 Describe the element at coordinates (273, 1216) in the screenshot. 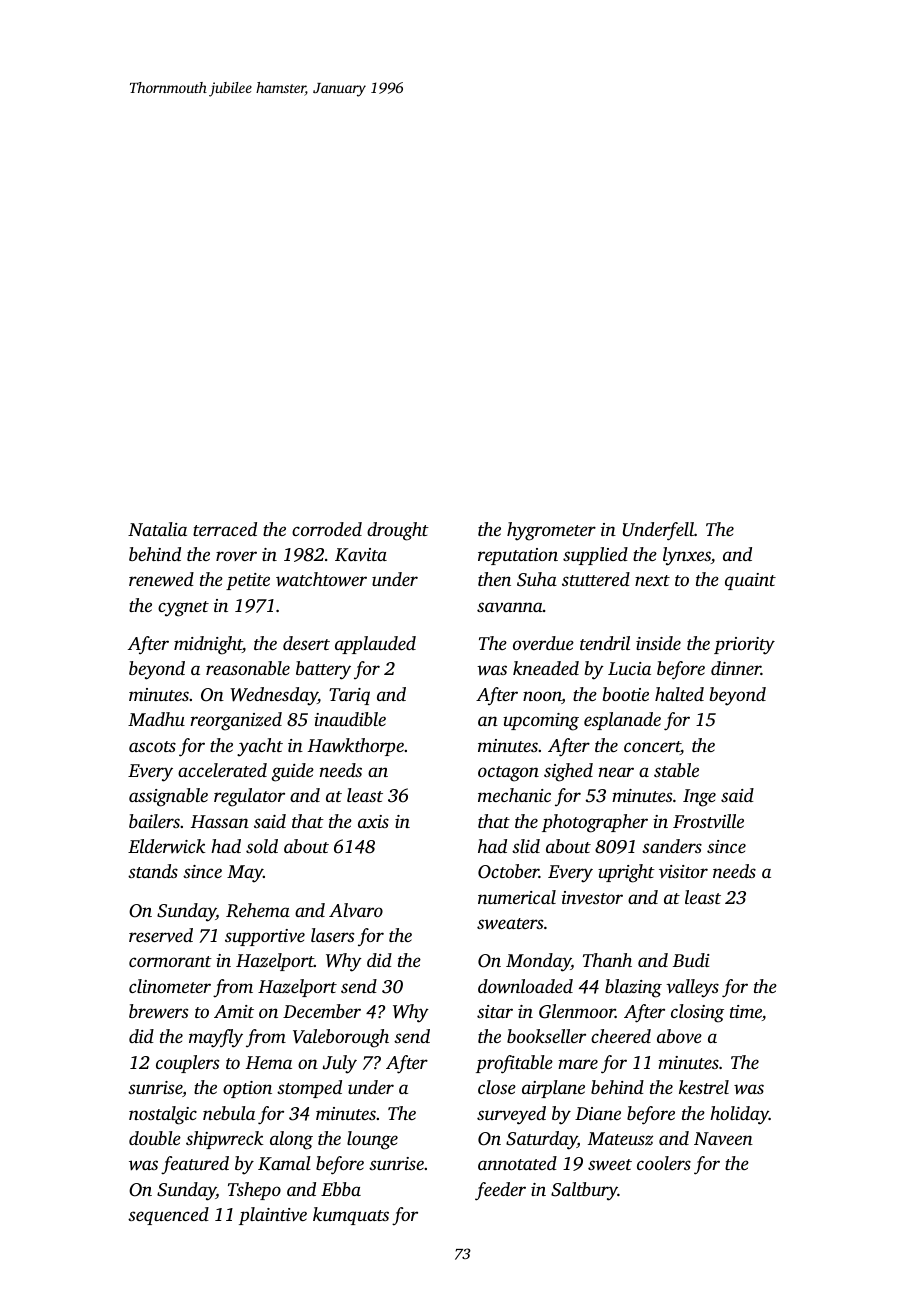

I see `plaintive` at that location.
